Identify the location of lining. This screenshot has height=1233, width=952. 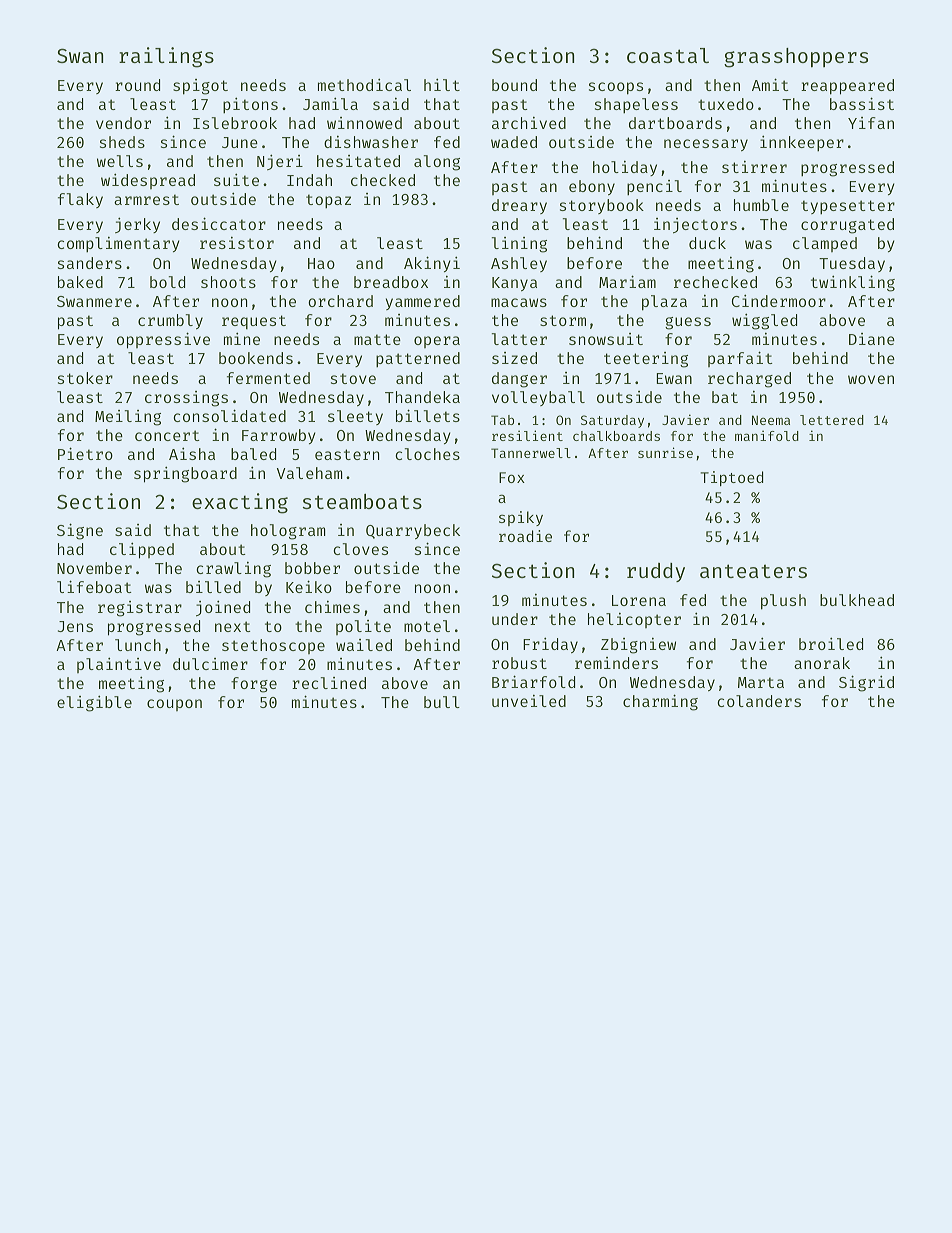
(519, 245).
